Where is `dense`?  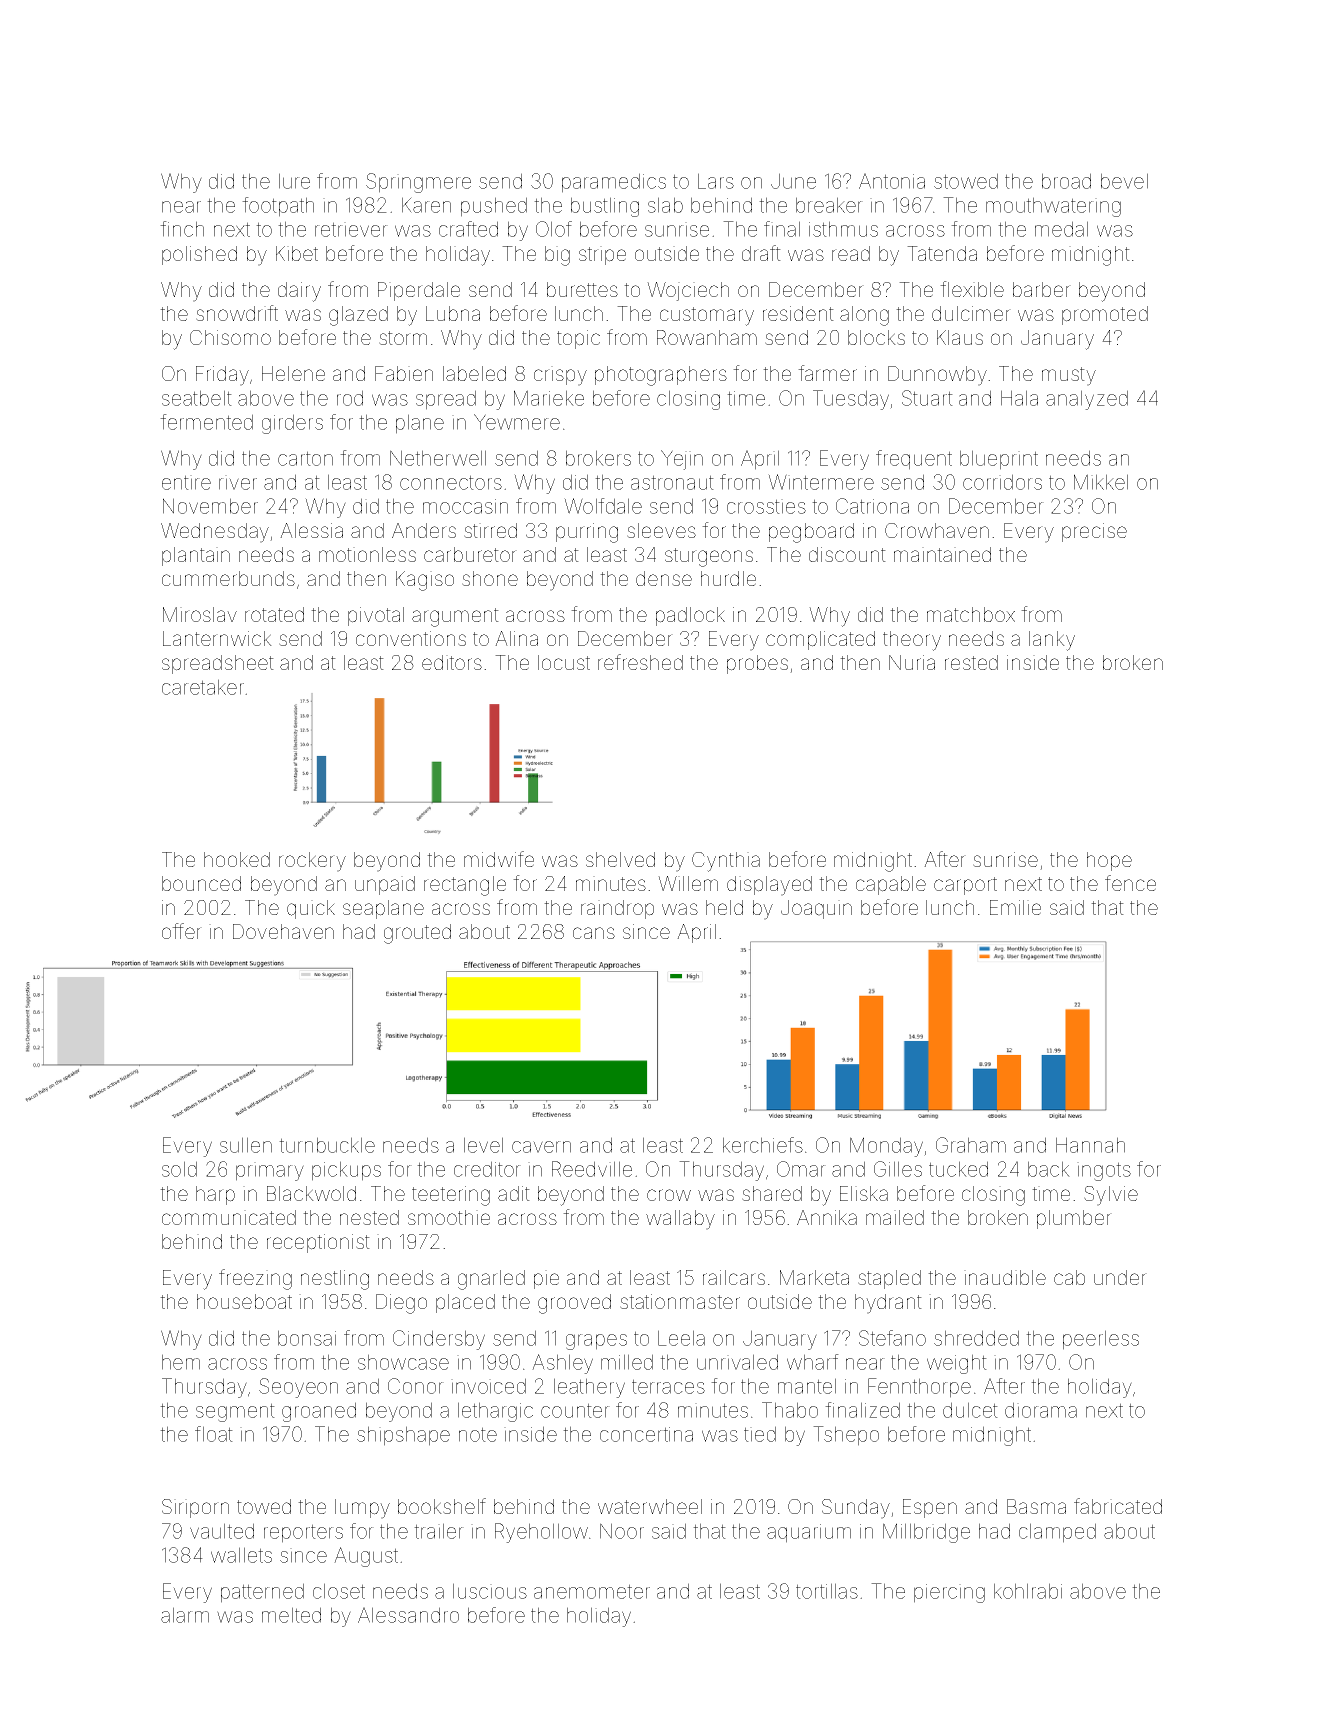
dense is located at coordinates (664, 578).
